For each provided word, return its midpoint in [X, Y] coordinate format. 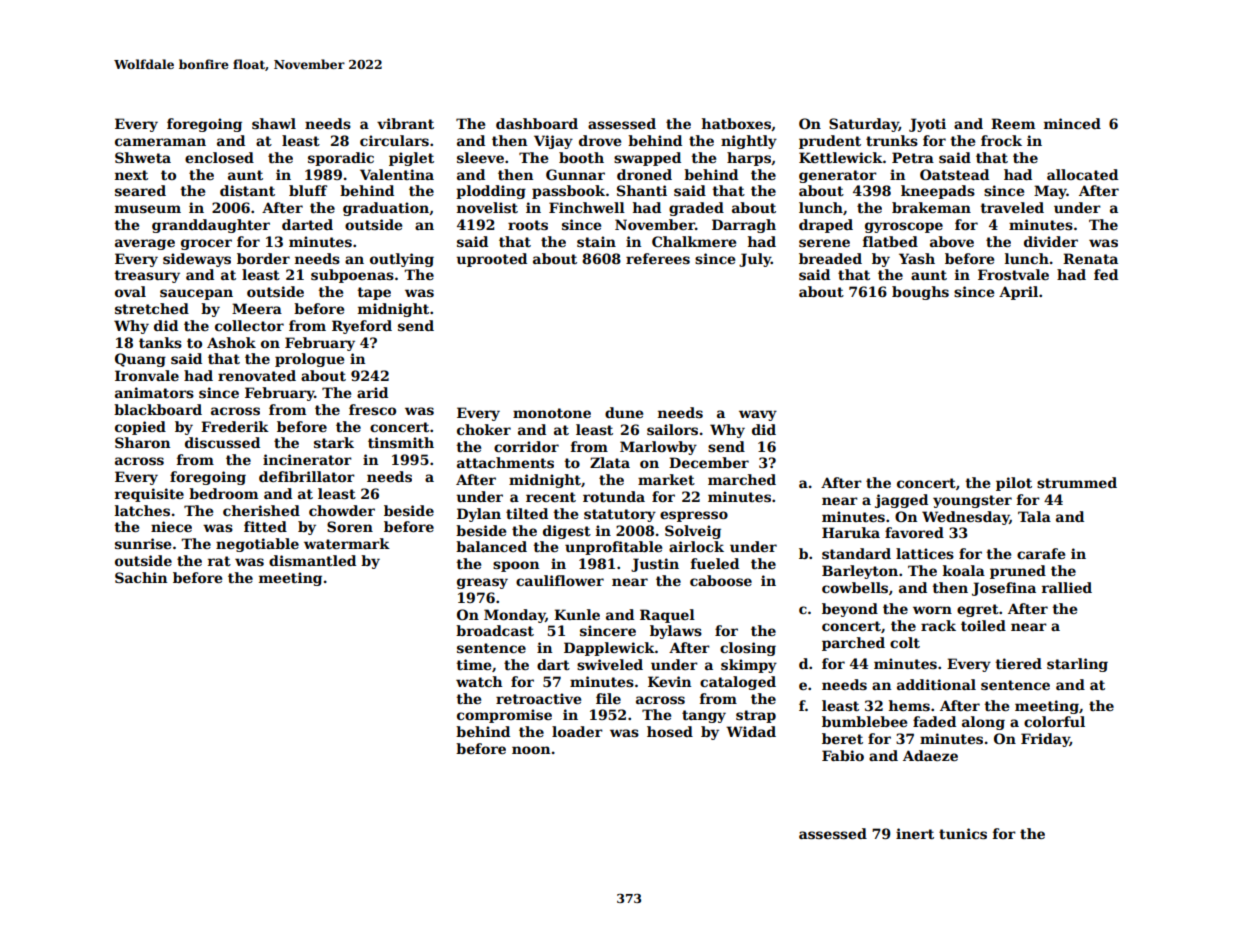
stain [596, 241]
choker [484, 429]
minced [1072, 123]
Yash [917, 258]
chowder [342, 510]
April [1018, 293]
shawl [274, 123]
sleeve [480, 157]
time [473, 664]
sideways [197, 260]
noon [531, 750]
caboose [721, 580]
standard [856, 553]
